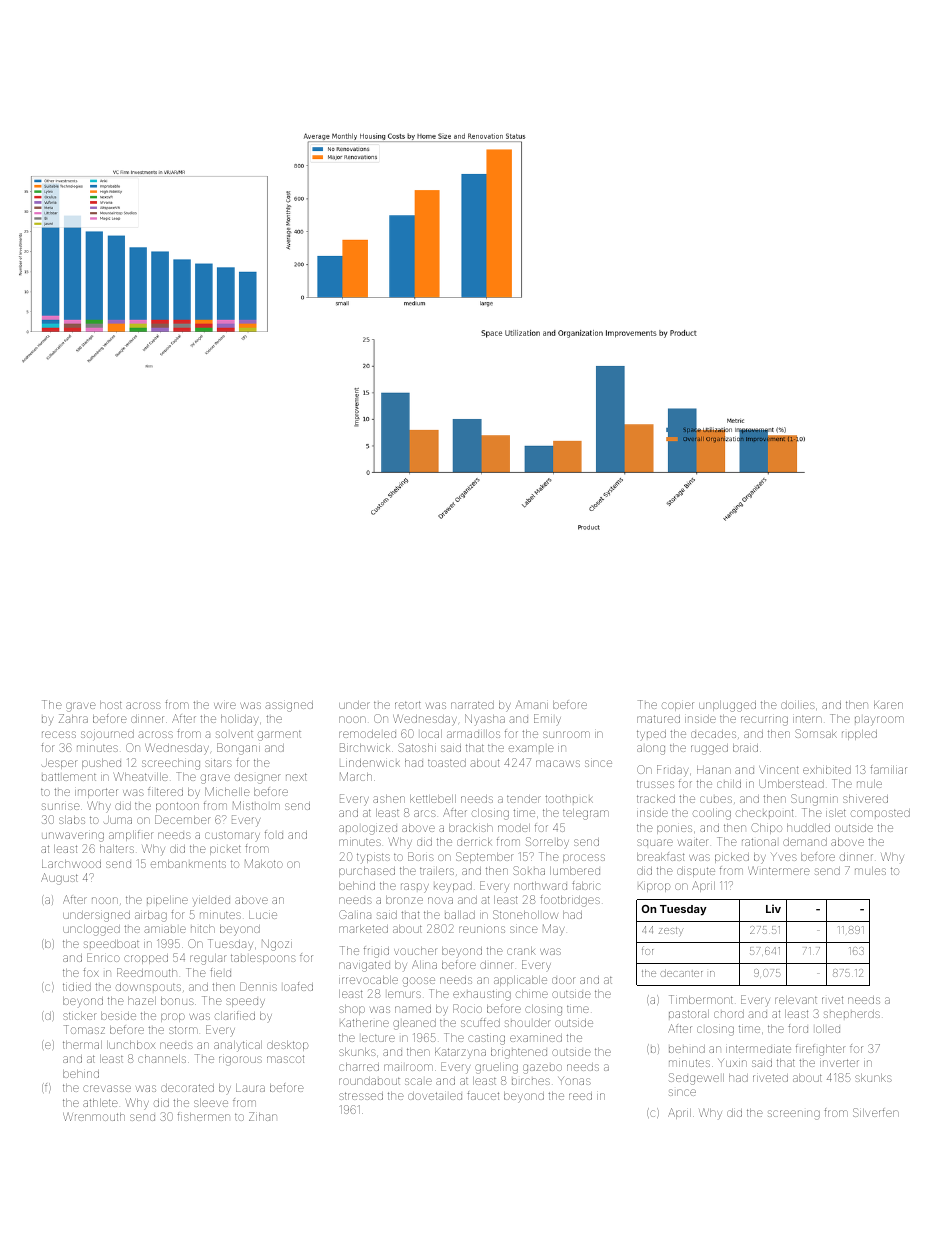 This screenshot has width=952, height=1233. Describe the element at coordinates (474, 842) in the screenshot. I see `derrick` at that location.
